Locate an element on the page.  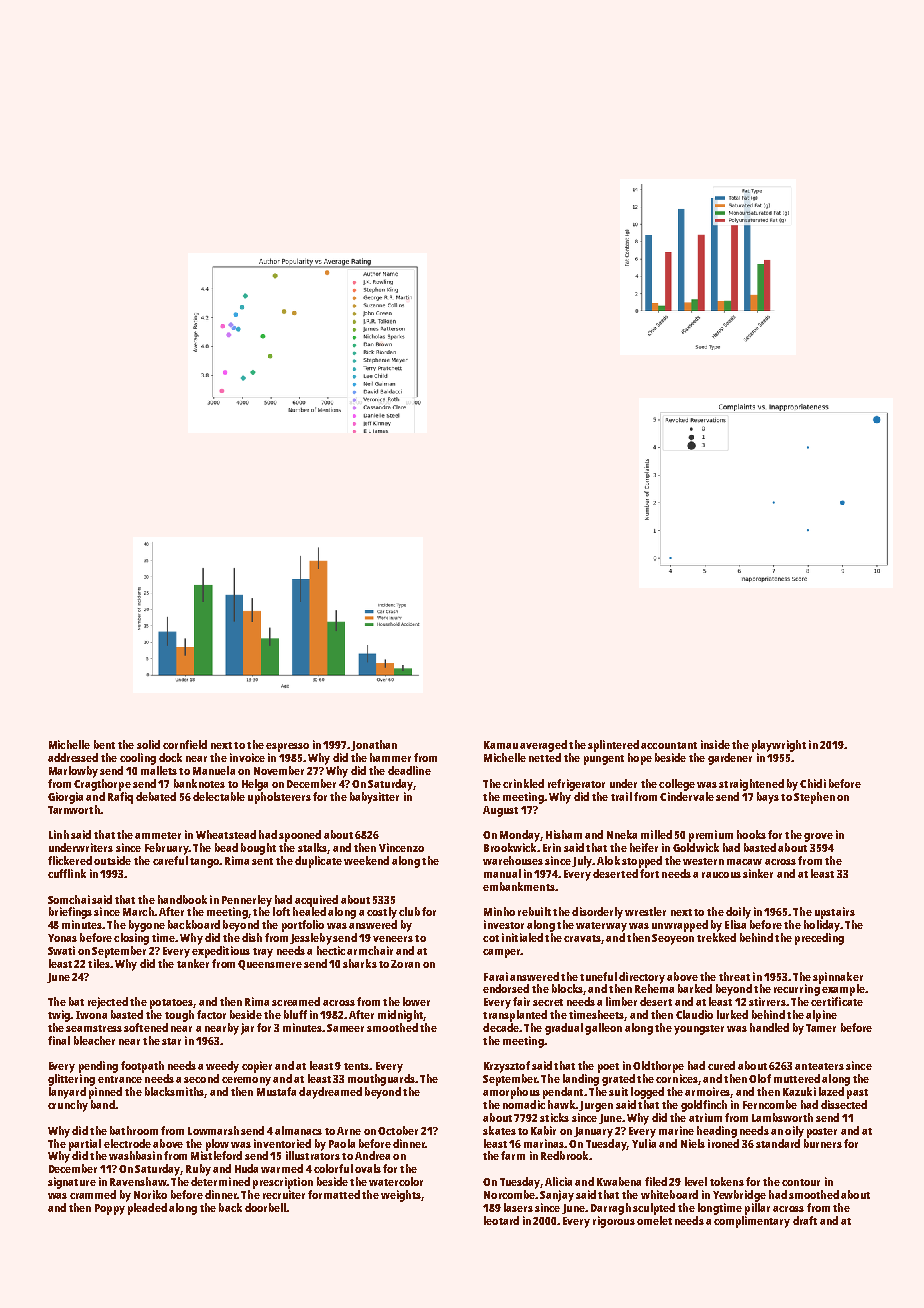
grove is located at coordinates (818, 837).
